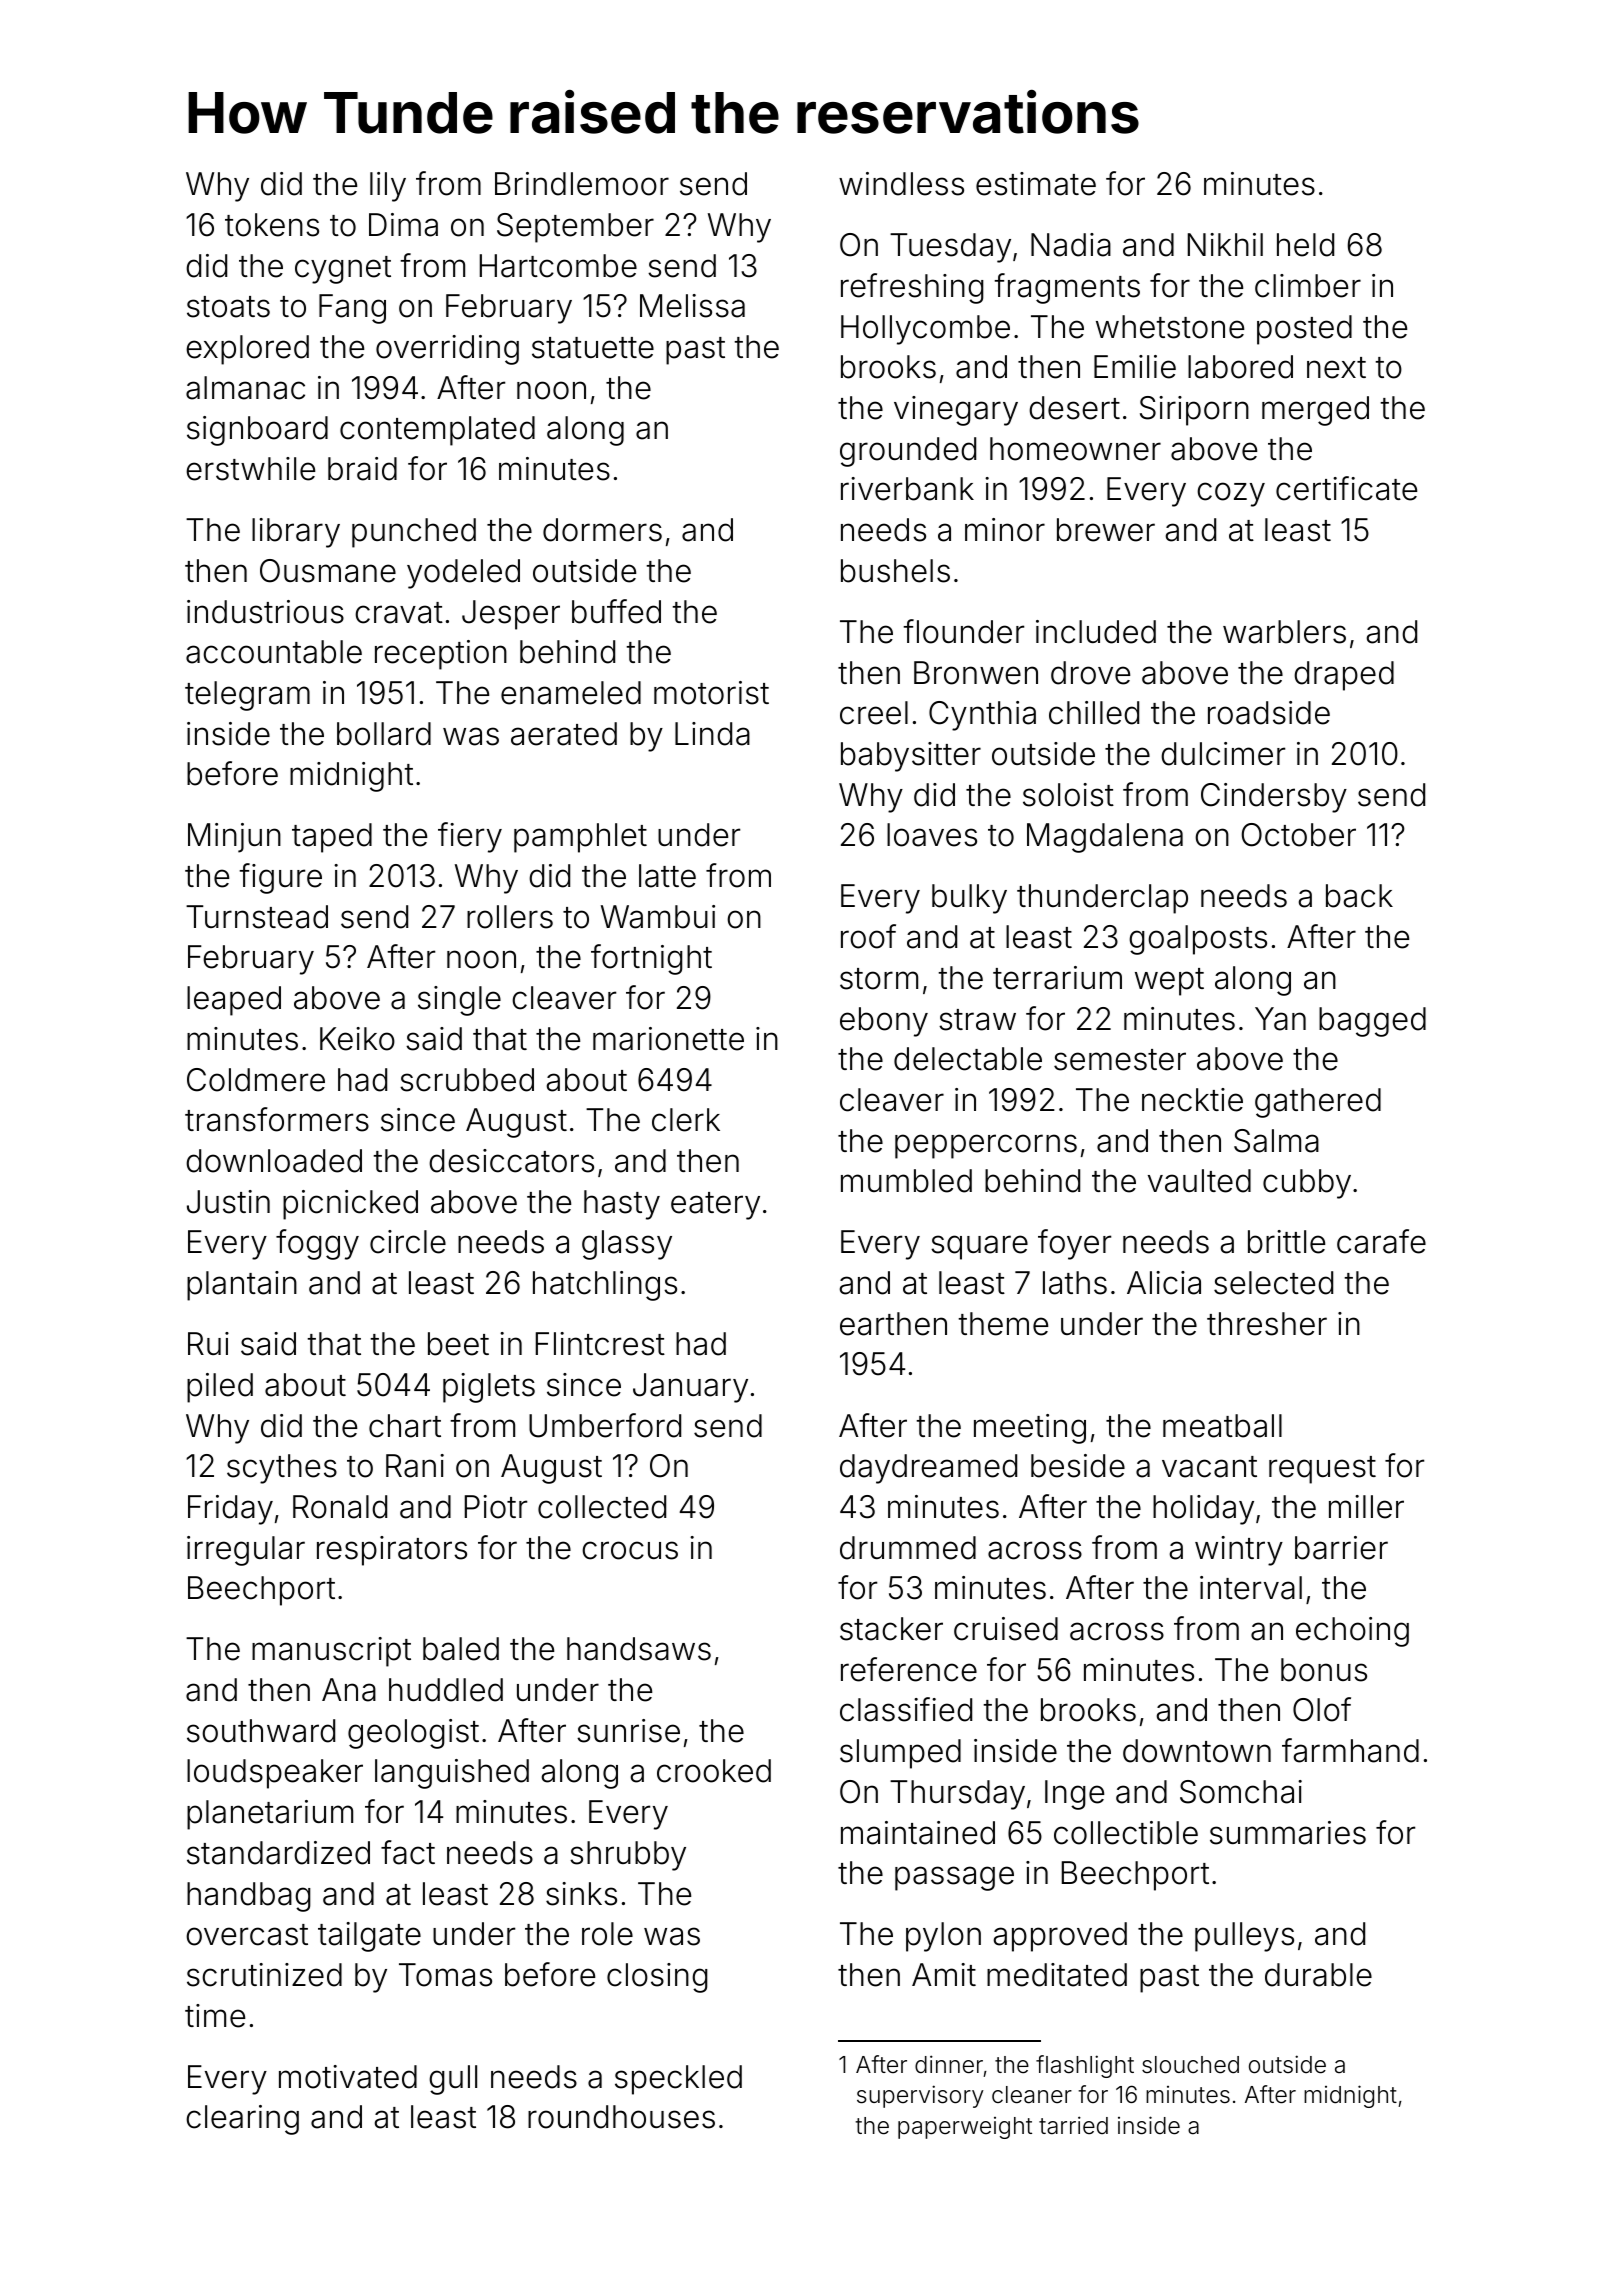  I want to click on library, so click(296, 533).
